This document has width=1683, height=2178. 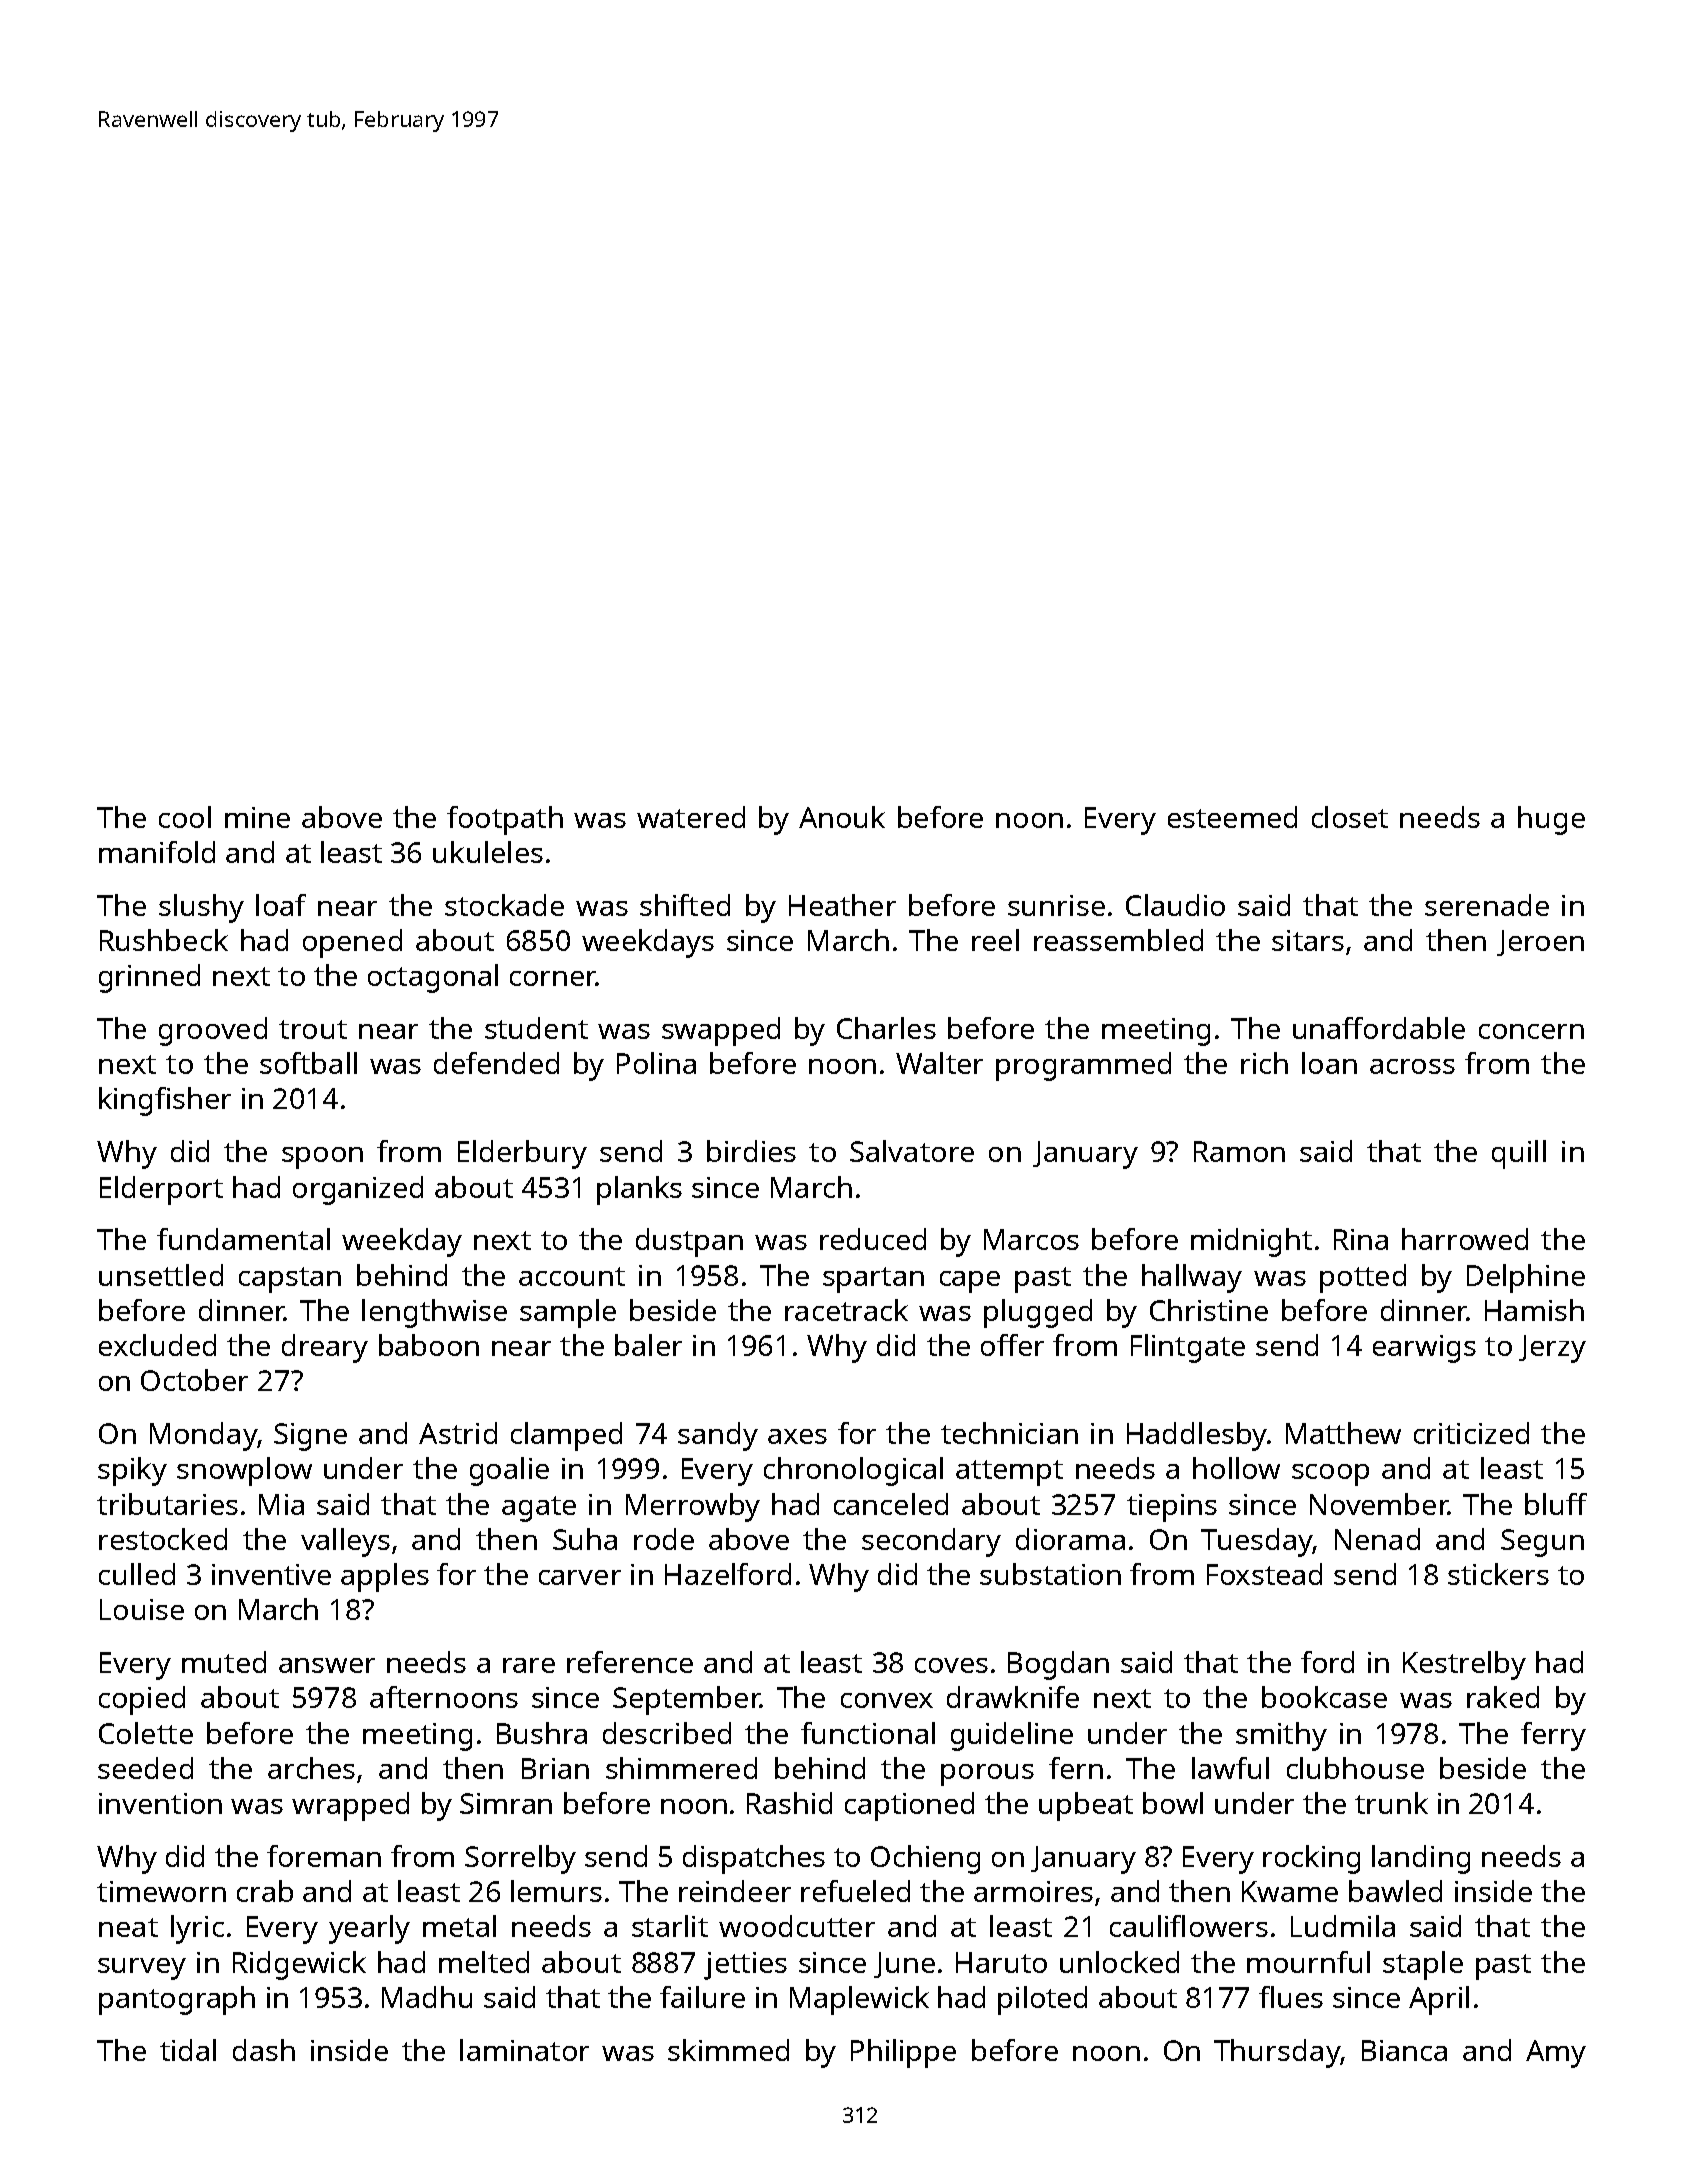 I want to click on Heather, so click(x=842, y=905).
